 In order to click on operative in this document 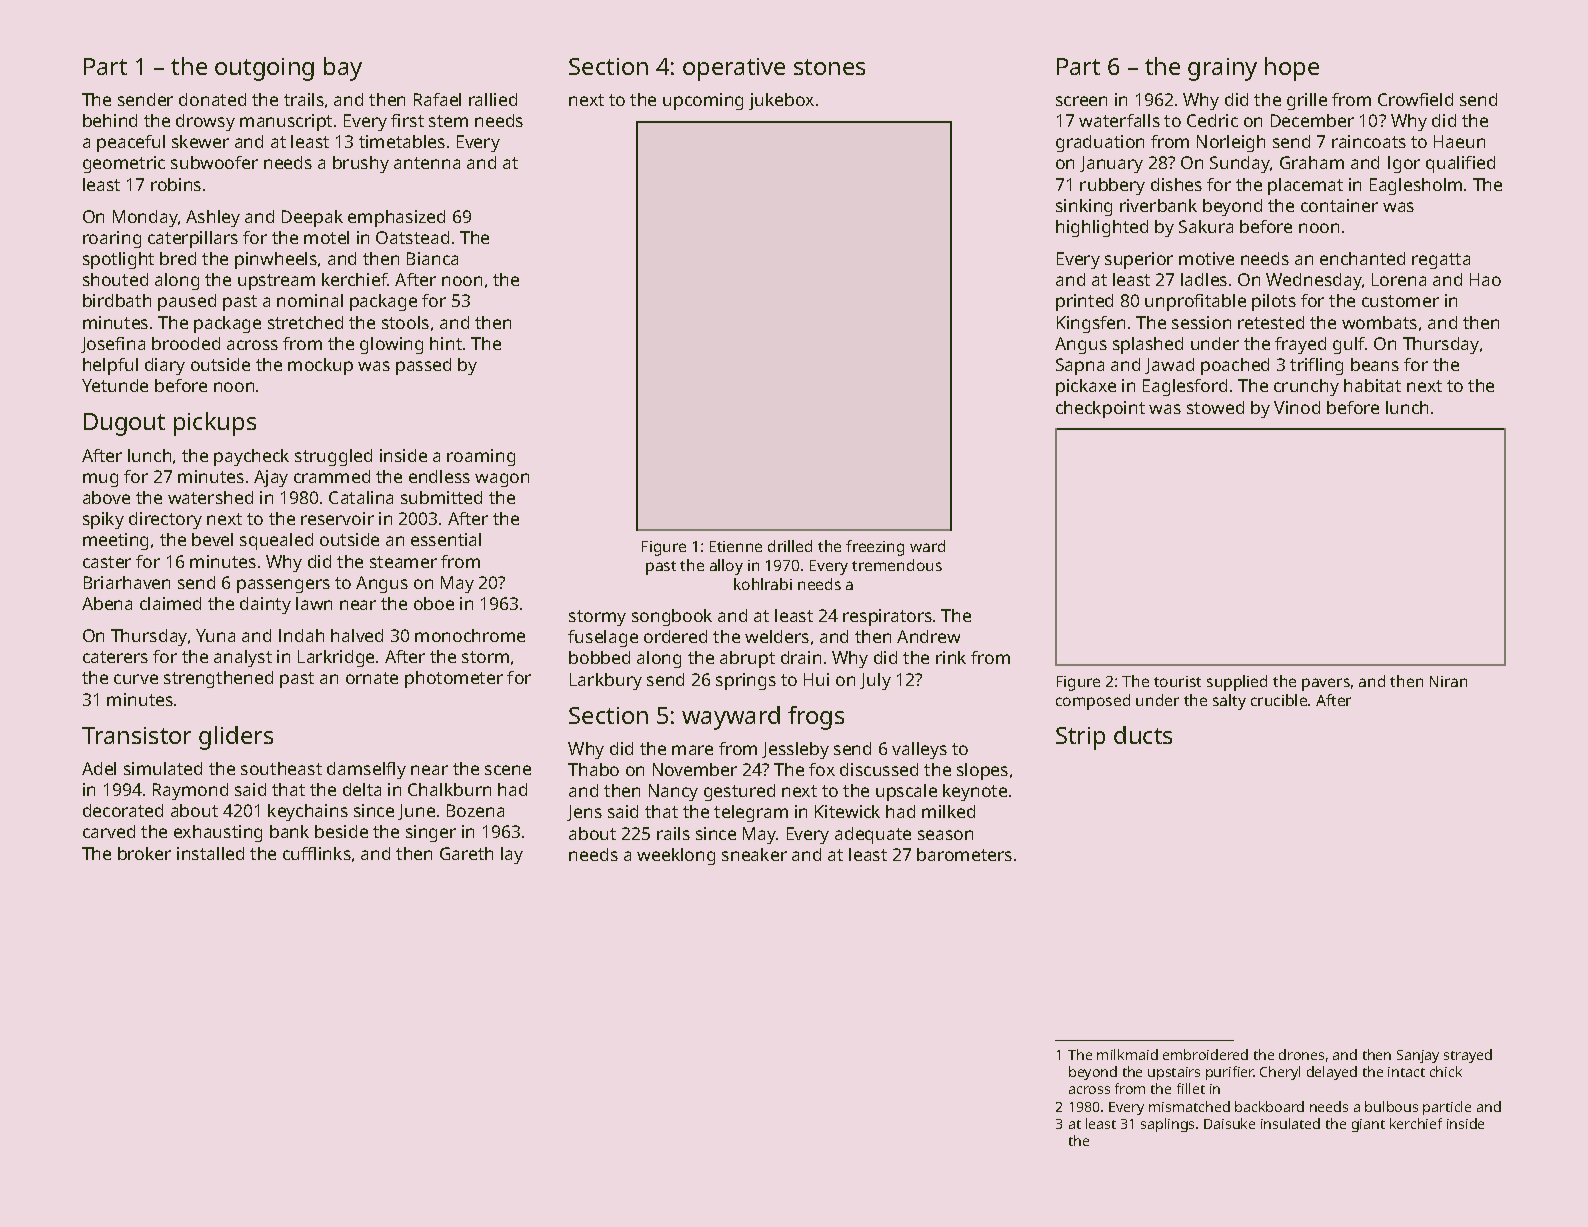, I will do `click(734, 69)`.
